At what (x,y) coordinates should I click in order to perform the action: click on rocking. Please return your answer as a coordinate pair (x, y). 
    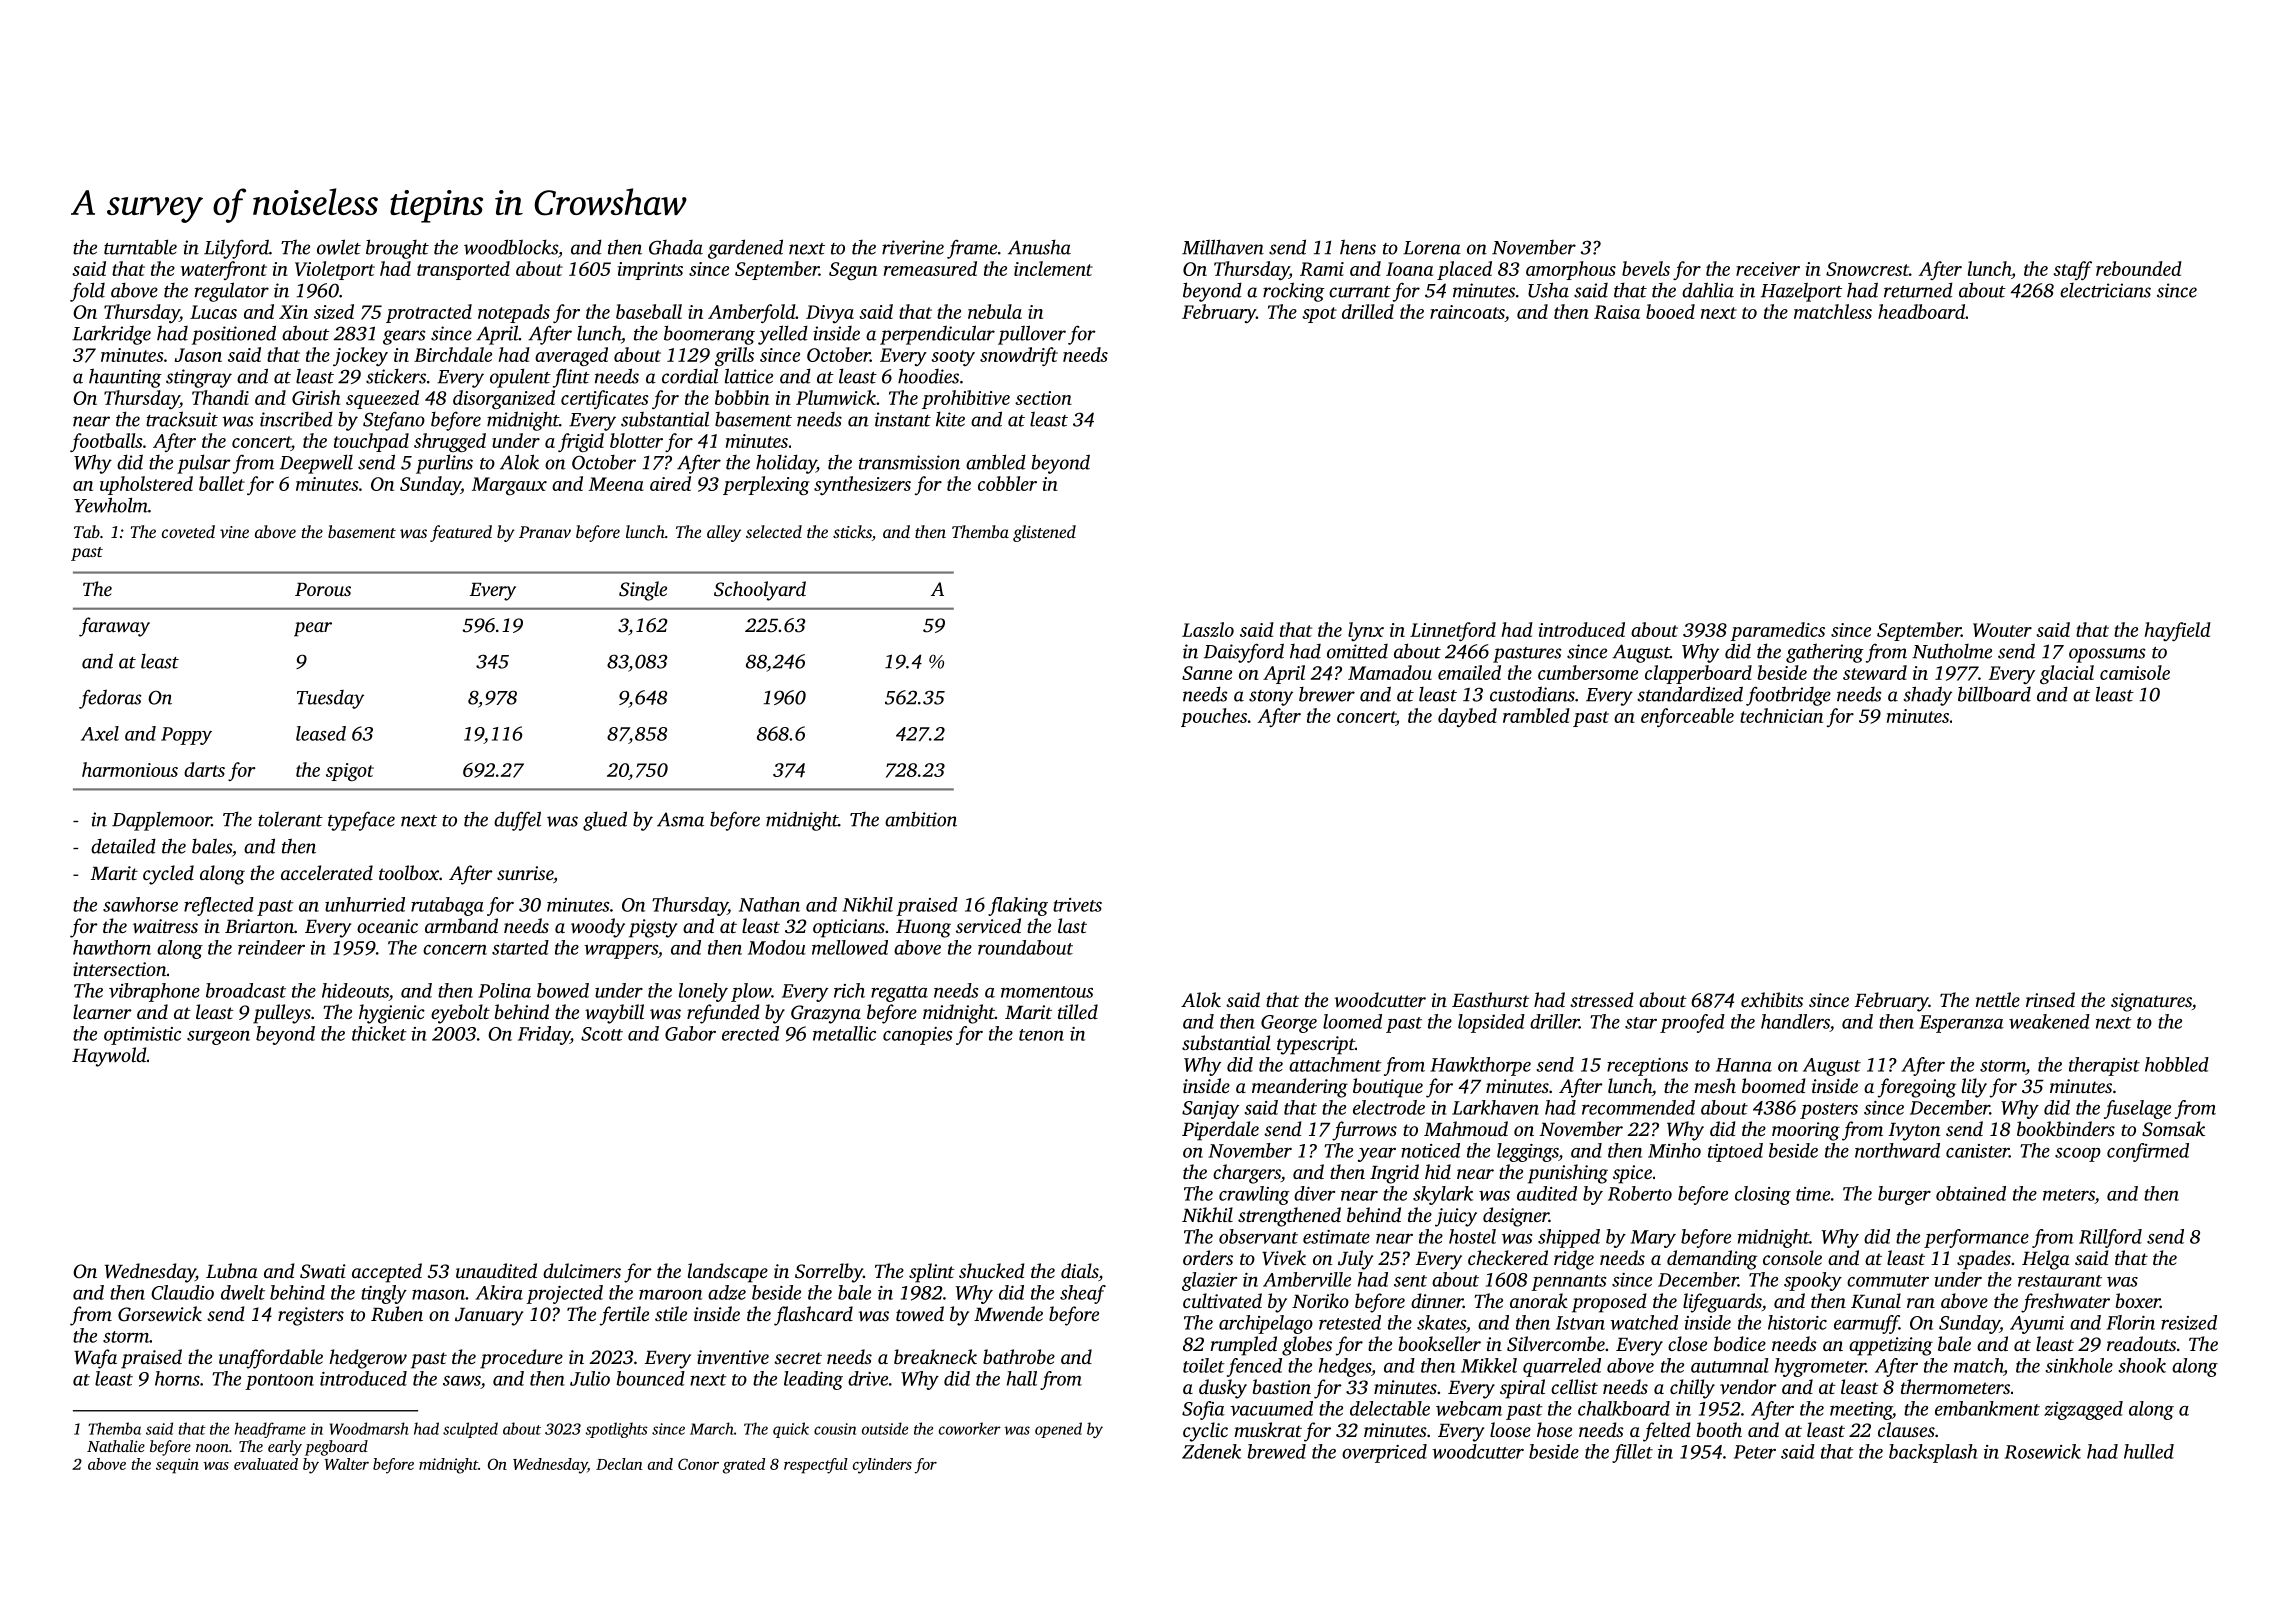
    Looking at the image, I should click on (1294, 292).
